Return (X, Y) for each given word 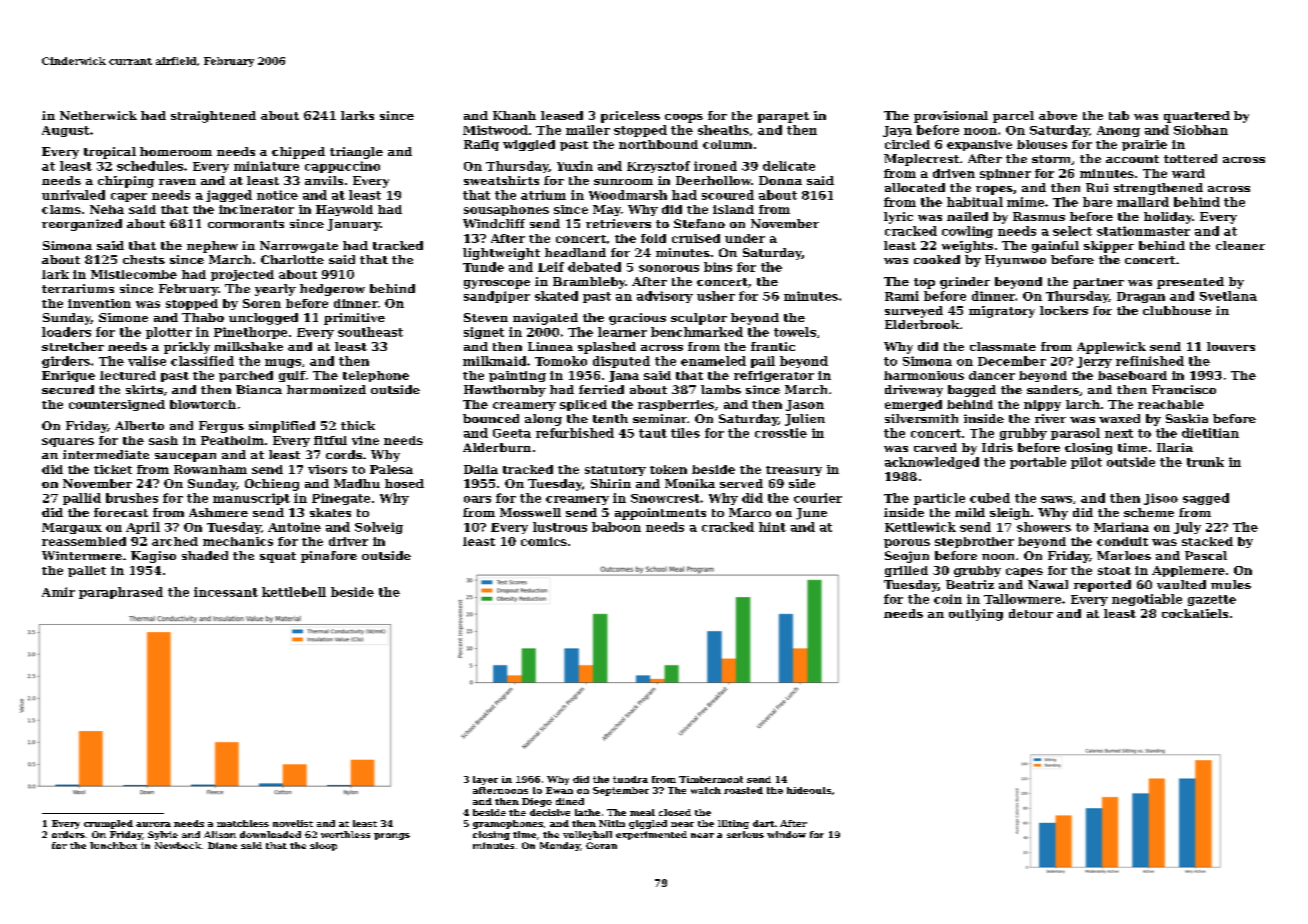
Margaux (72, 528)
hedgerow (332, 290)
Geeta (512, 433)
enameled (713, 361)
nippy (1042, 405)
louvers (1231, 346)
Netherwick (98, 115)
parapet (783, 117)
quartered (1197, 117)
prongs (392, 836)
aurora (153, 824)
